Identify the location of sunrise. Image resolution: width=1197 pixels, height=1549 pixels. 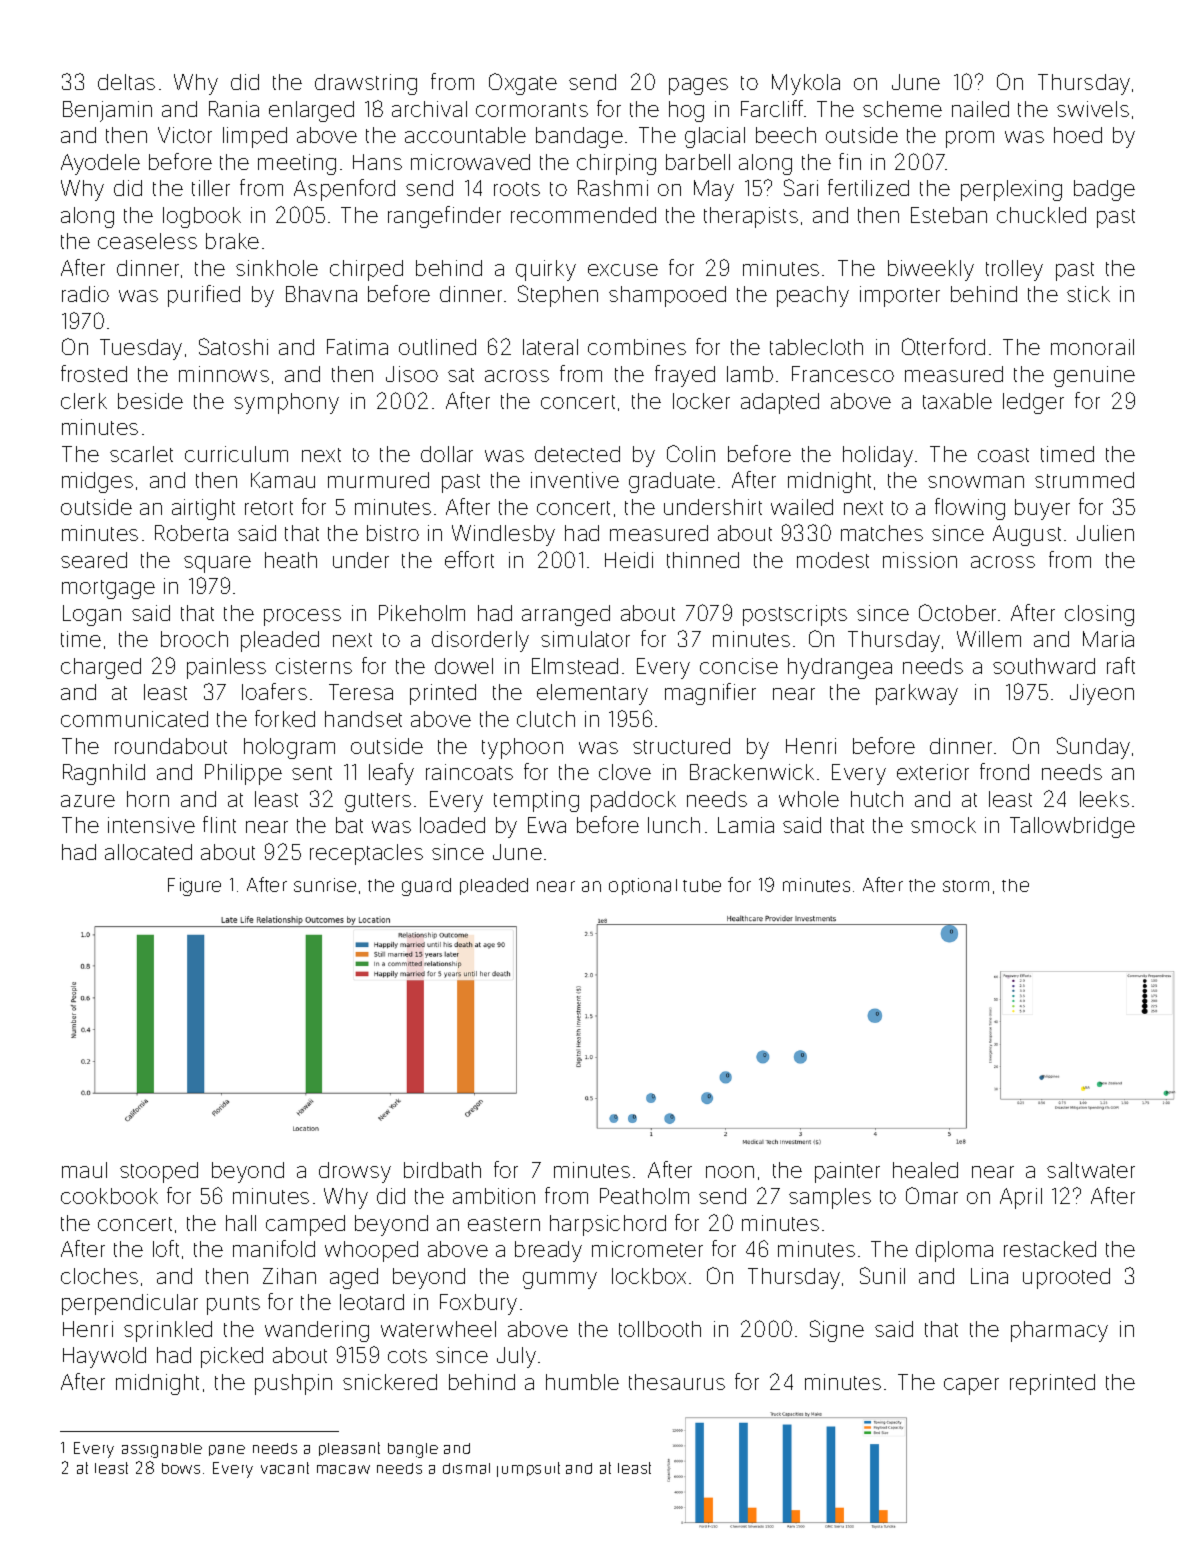
(325, 885).
